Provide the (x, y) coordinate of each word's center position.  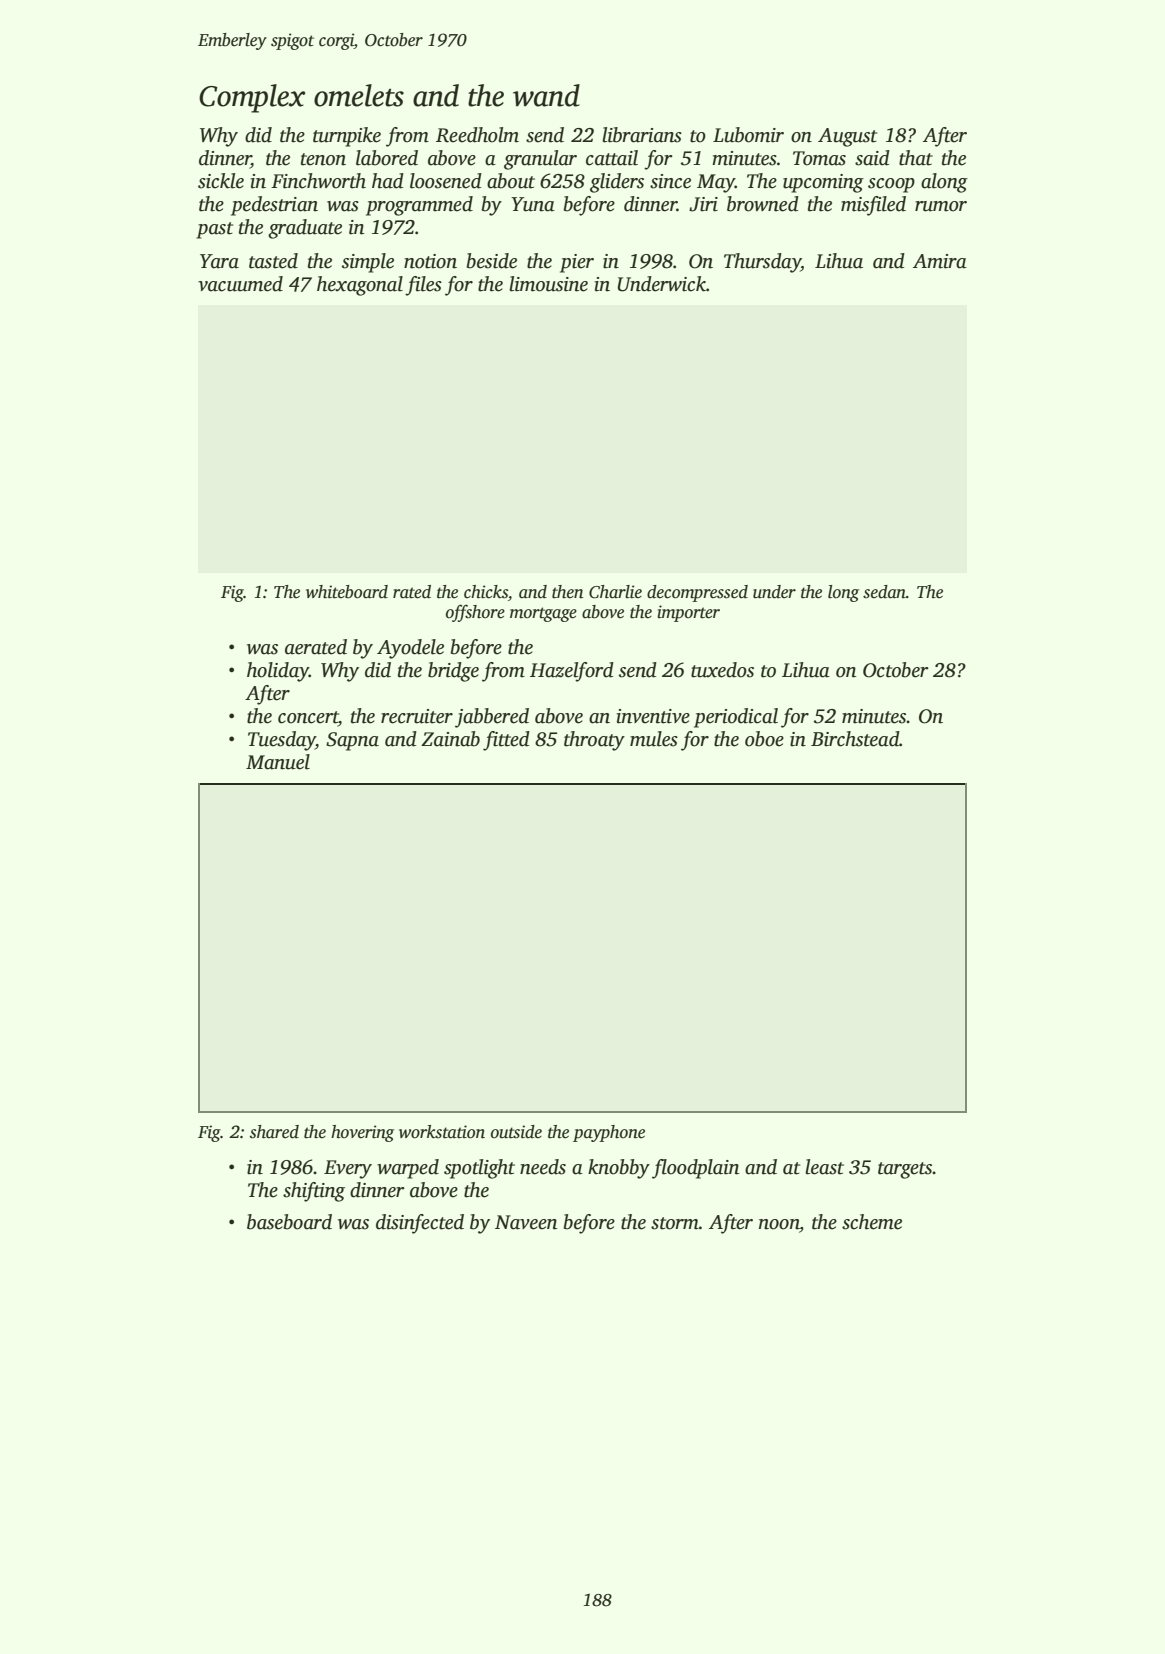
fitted (506, 741)
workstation (442, 1132)
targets (905, 1170)
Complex (252, 98)
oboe (764, 739)
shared (274, 1132)
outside (516, 1132)
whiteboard (347, 592)
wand (546, 95)
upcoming (823, 183)
